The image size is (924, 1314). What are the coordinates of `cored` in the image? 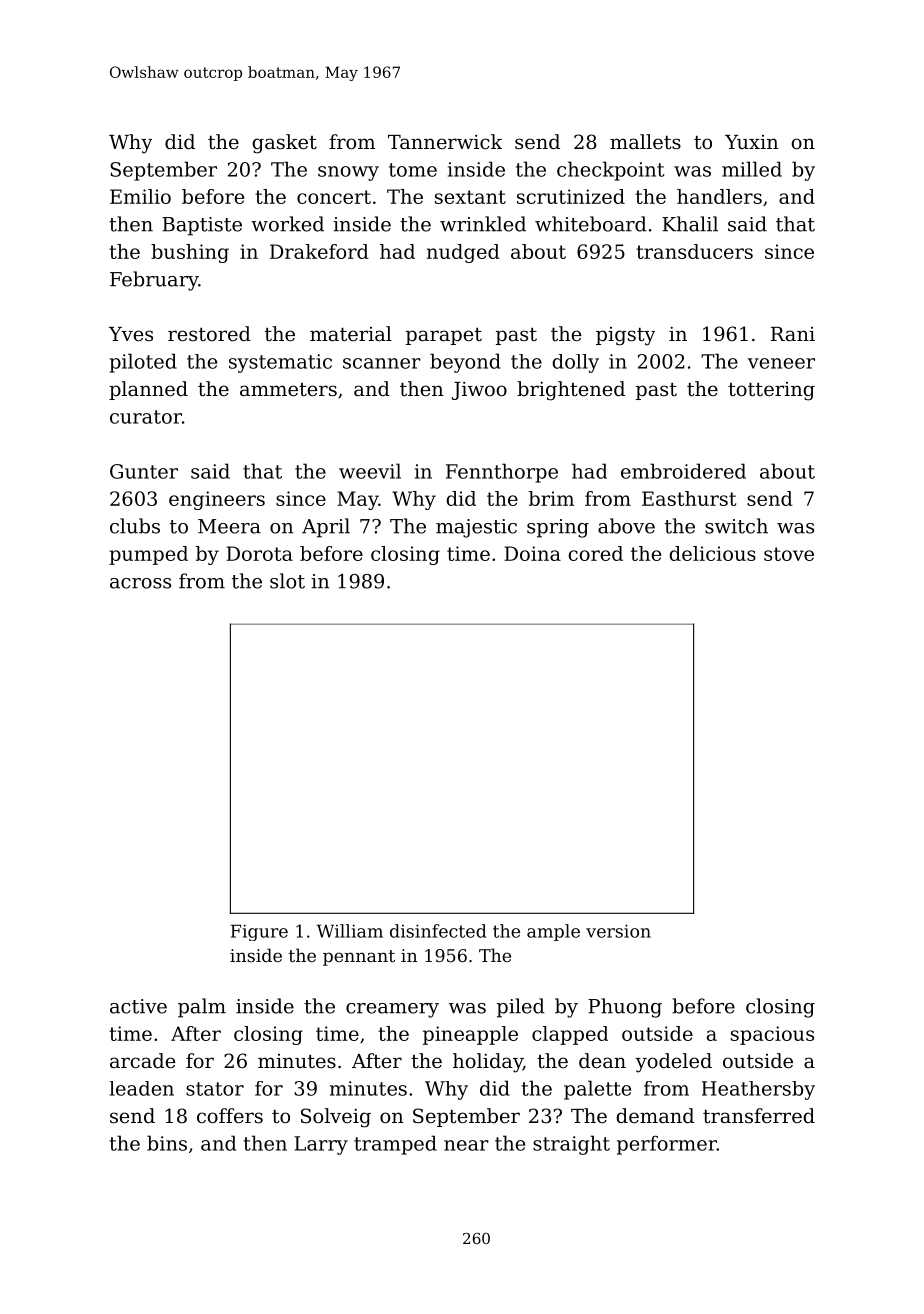 It's located at (595, 553).
